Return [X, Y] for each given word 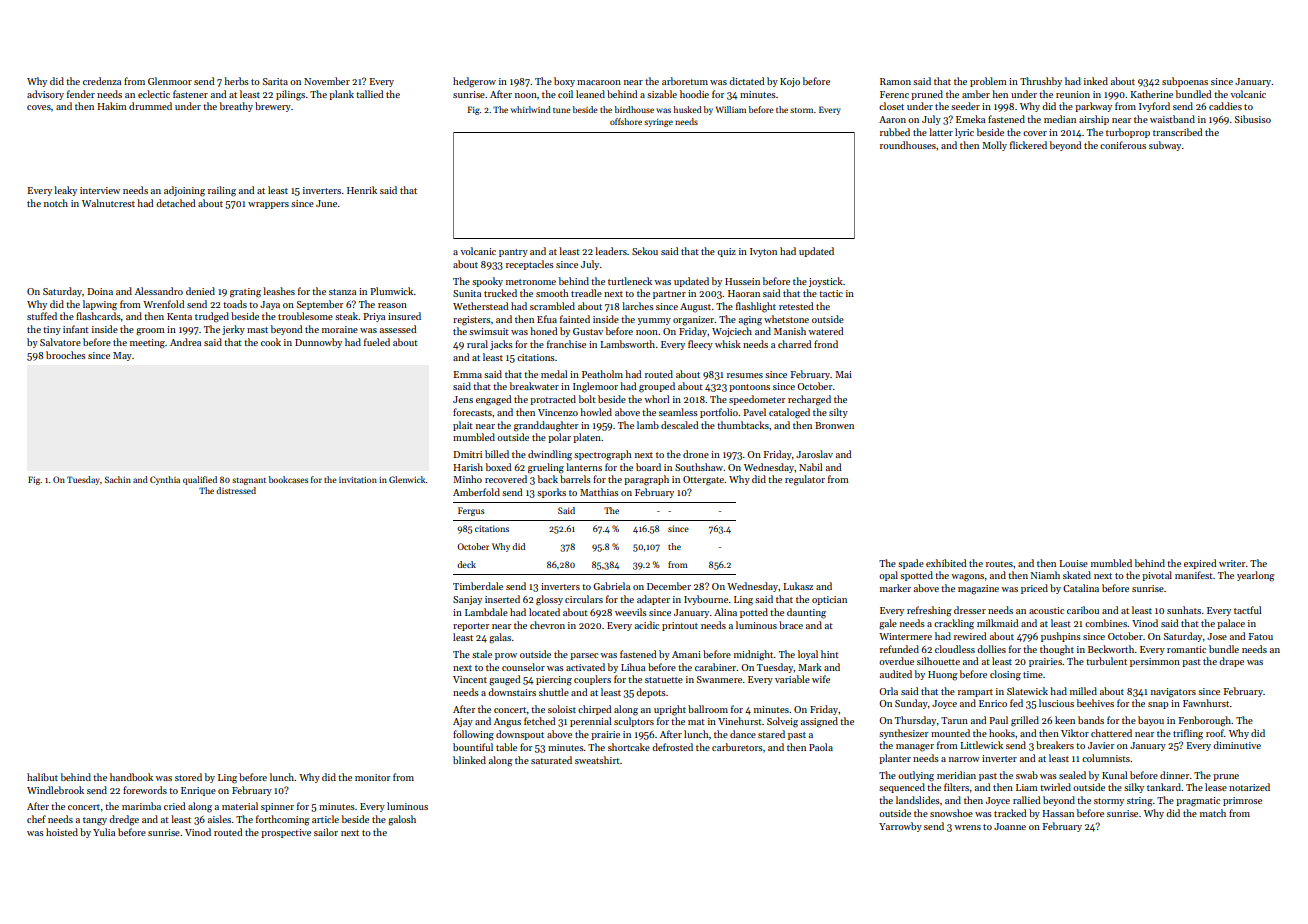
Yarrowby [900, 827]
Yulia [104, 832]
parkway [1093, 107]
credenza [102, 81]
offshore [626, 121]
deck [466, 564]
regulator [805, 480]
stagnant [249, 481]
